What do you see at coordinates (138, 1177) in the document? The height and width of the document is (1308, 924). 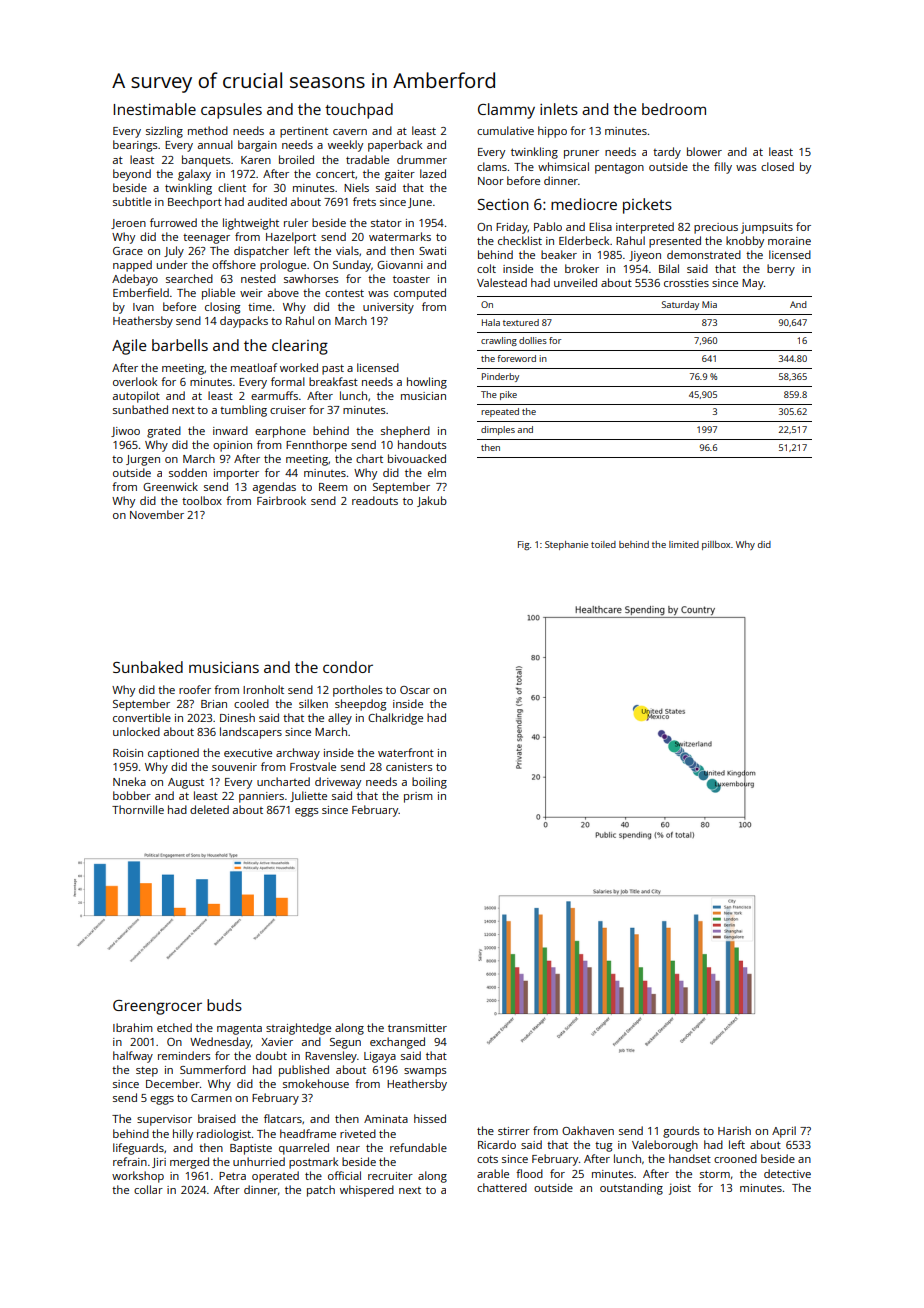 I see `workshop` at bounding box center [138, 1177].
